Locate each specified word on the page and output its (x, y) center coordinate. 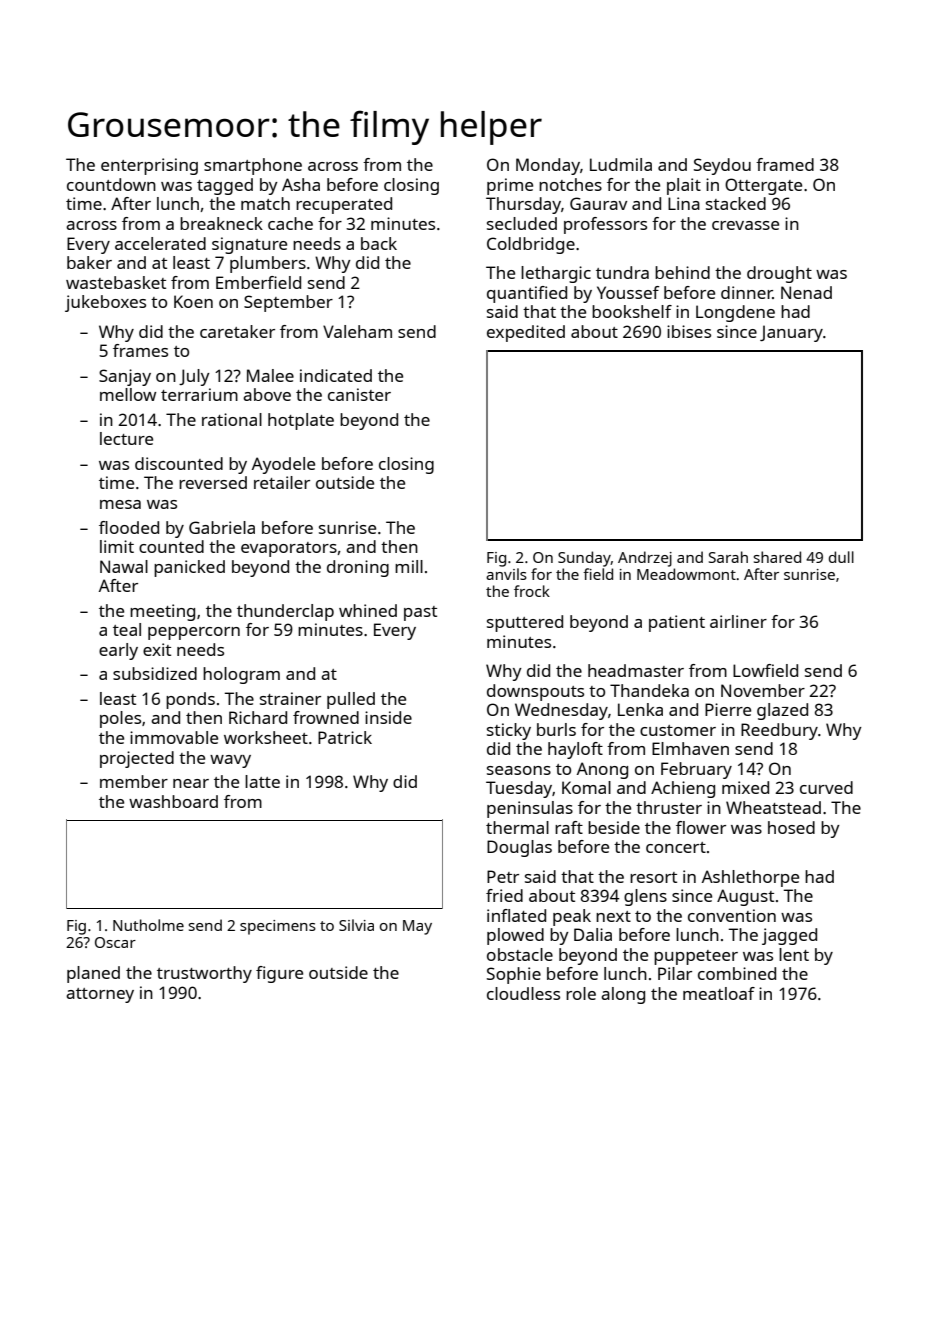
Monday (548, 166)
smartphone (253, 166)
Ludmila (621, 164)
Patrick (345, 737)
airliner (738, 621)
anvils (506, 574)
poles (120, 719)
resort (653, 877)
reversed (213, 482)
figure (279, 974)
